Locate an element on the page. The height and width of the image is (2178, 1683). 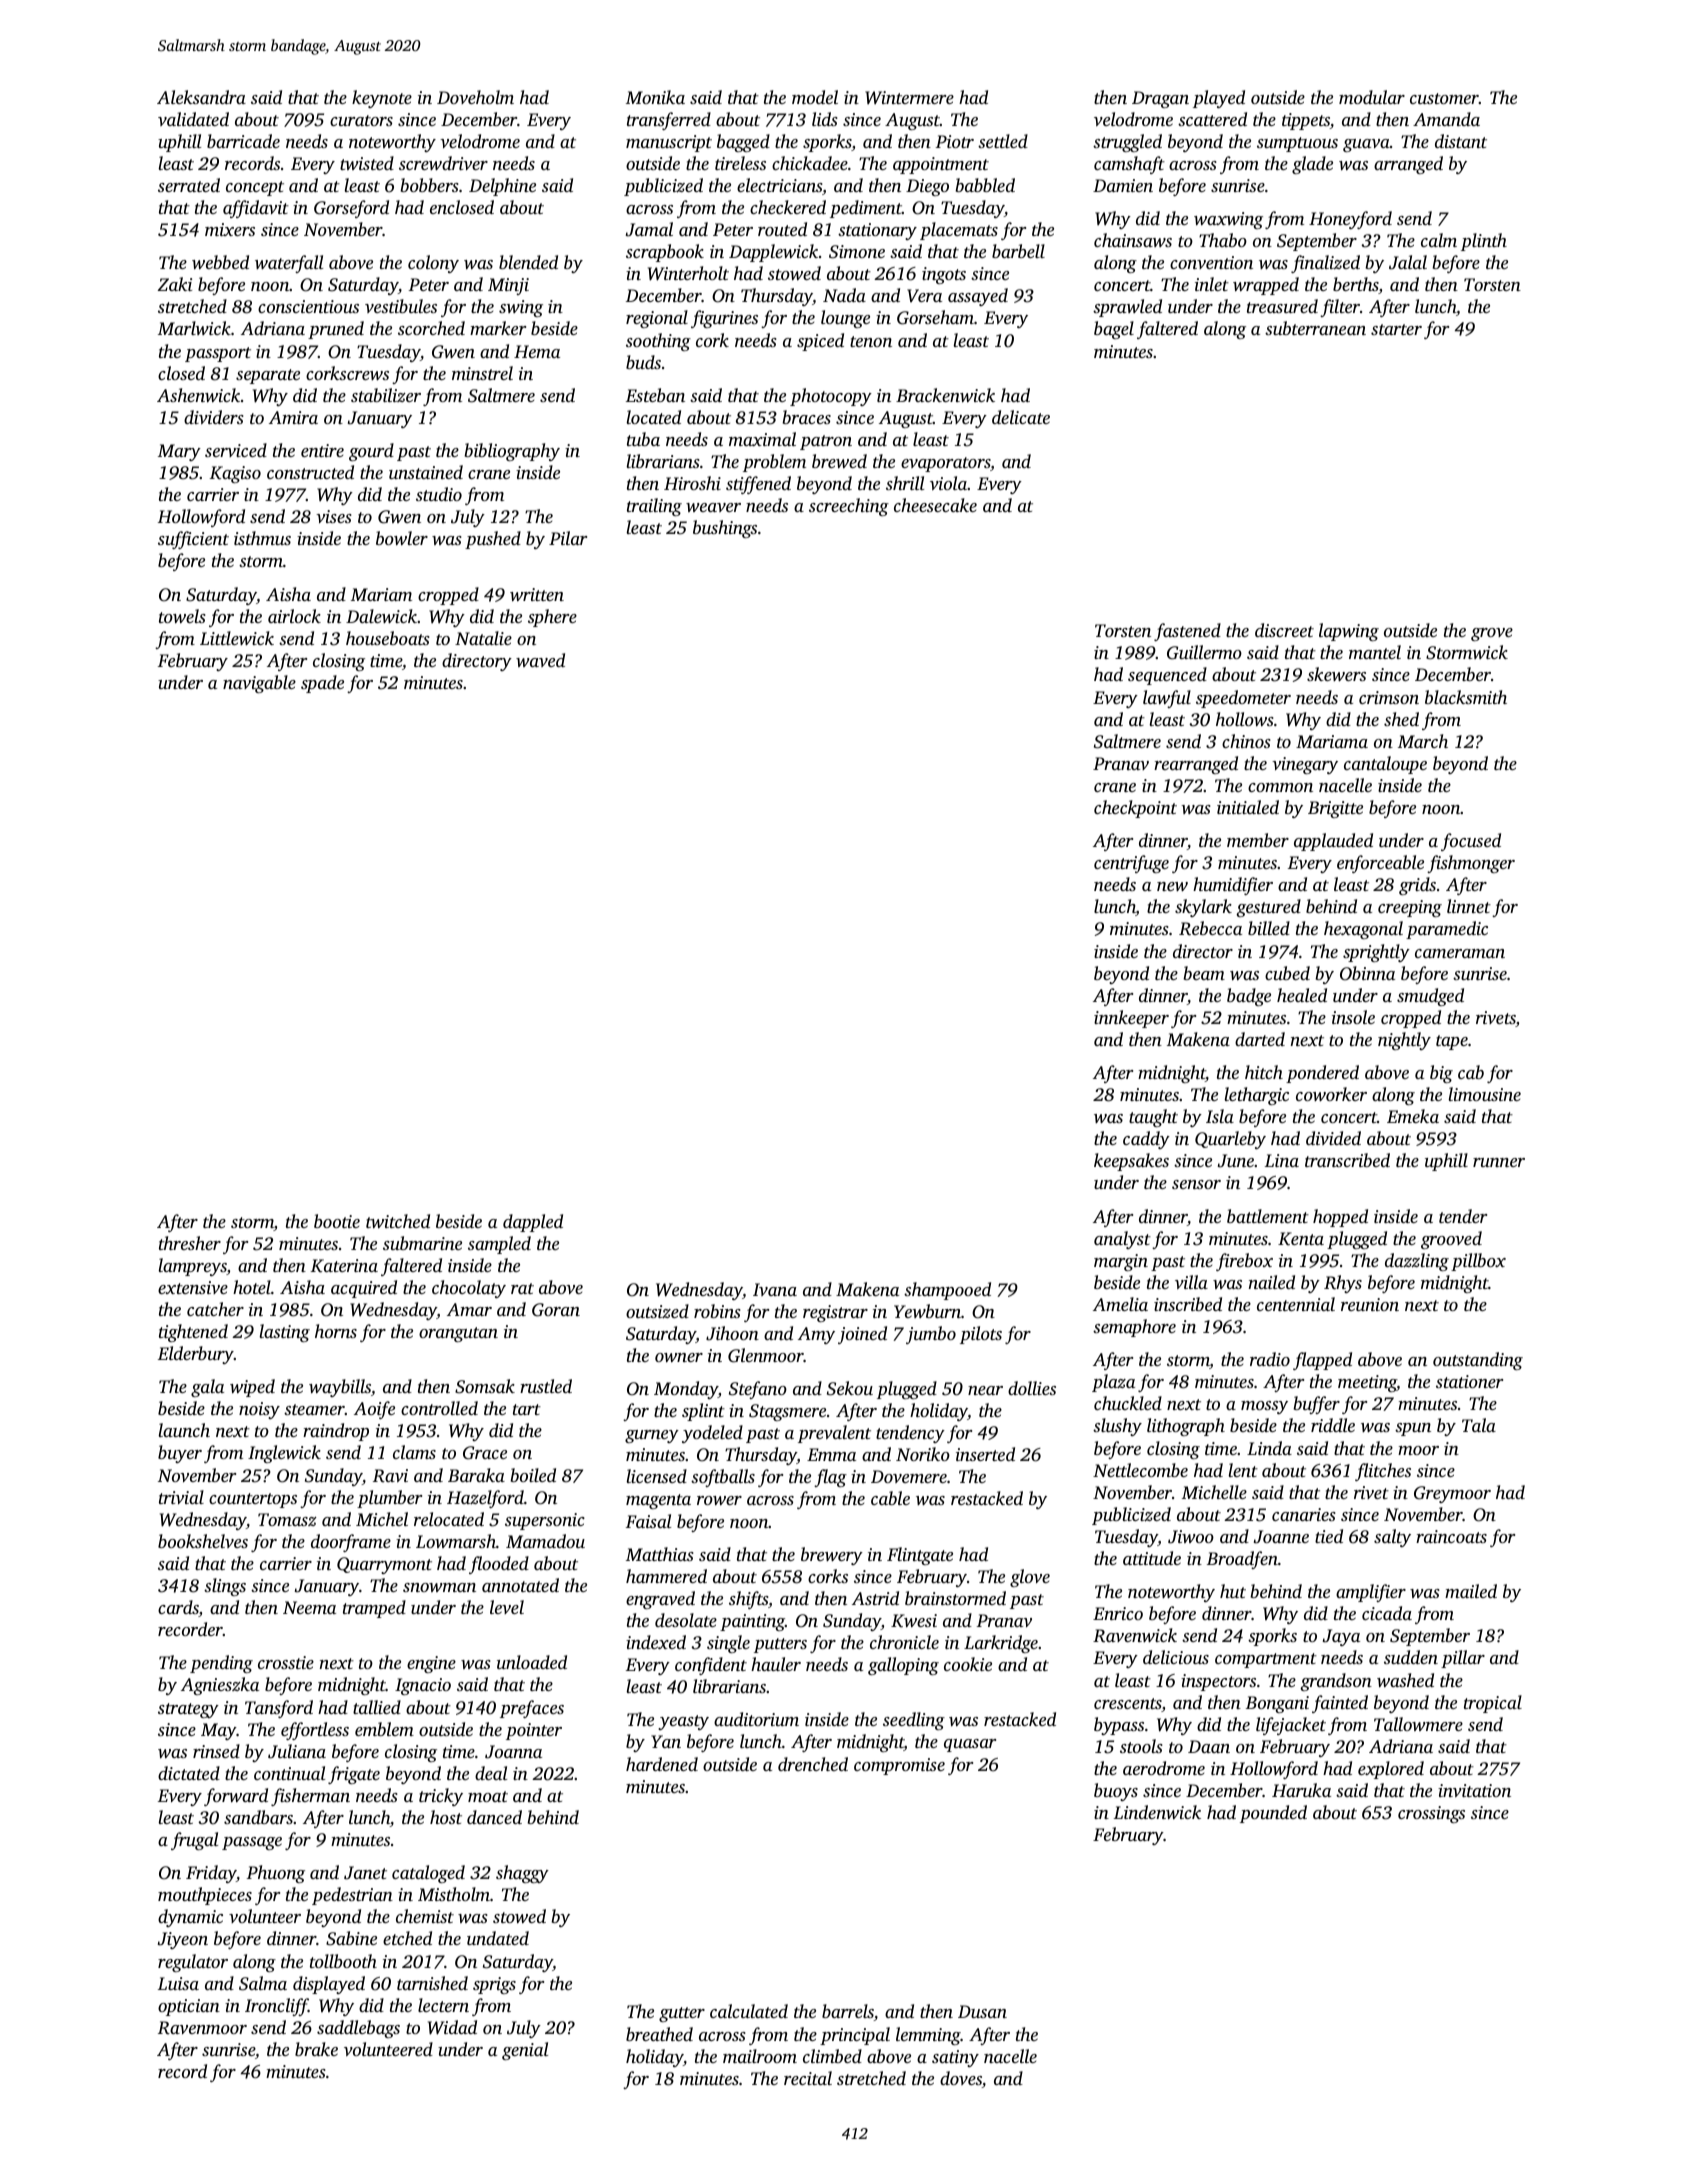
brake is located at coordinates (316, 2049).
